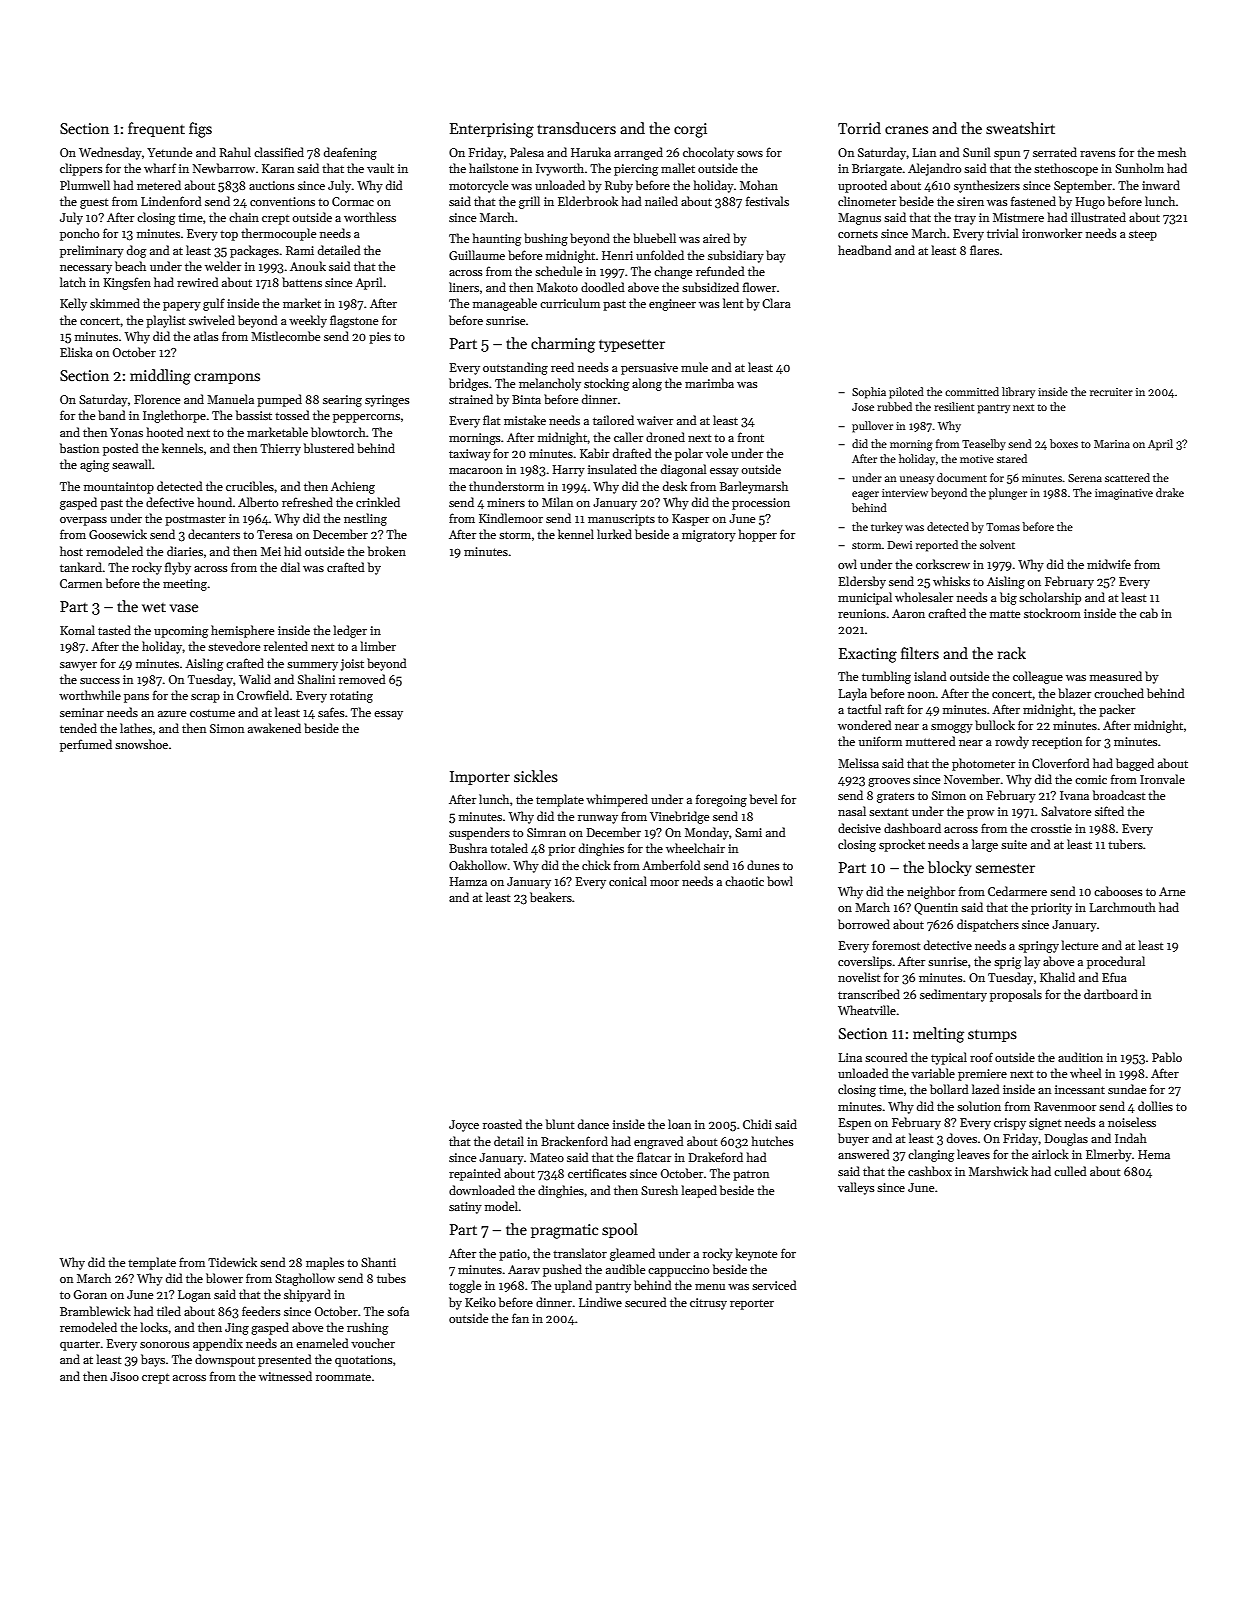 Image resolution: width=1249 pixels, height=1616 pixels. What do you see at coordinates (325, 1263) in the screenshot?
I see `maples` at bounding box center [325, 1263].
